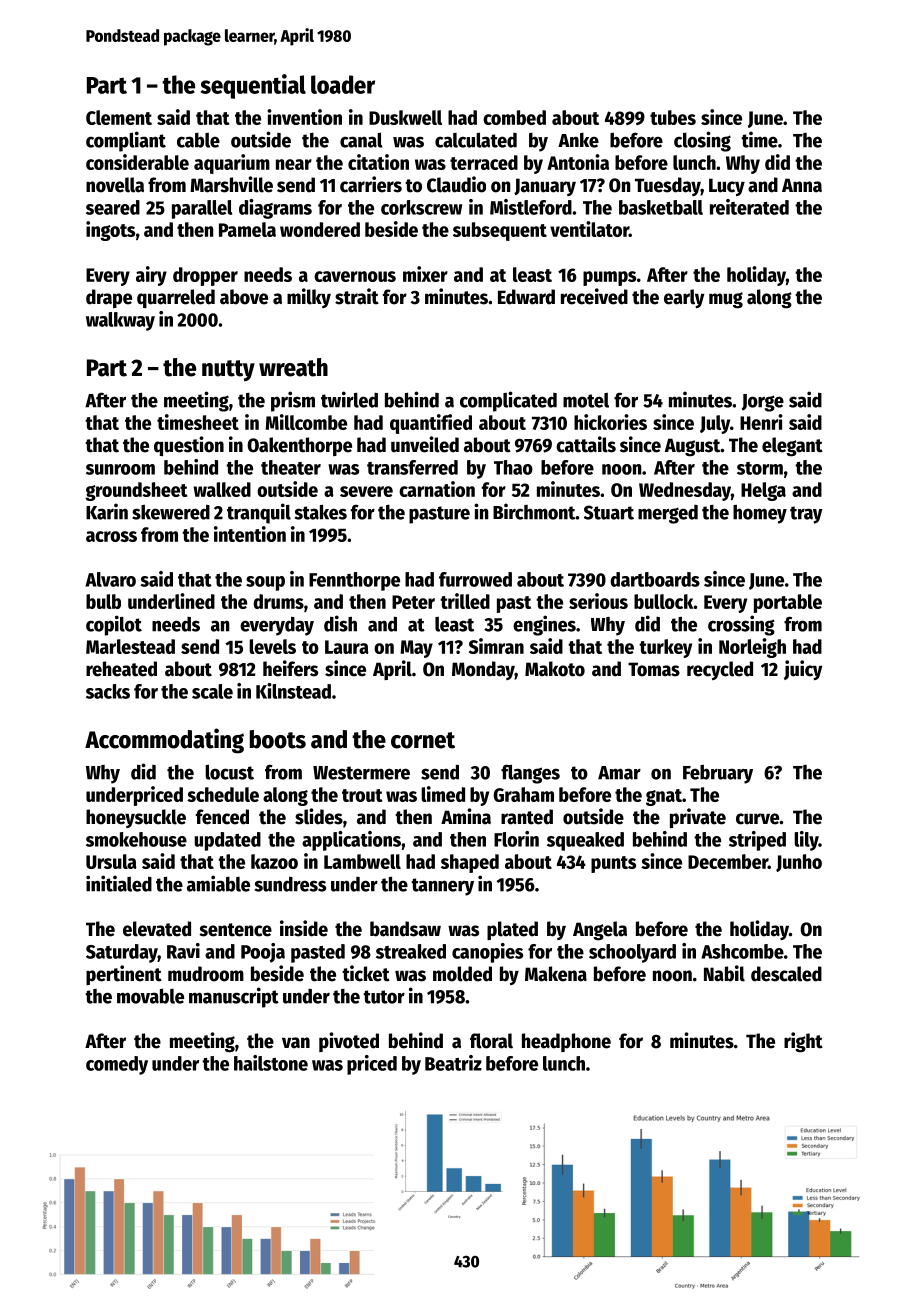 The image size is (908, 1316). Describe the element at coordinates (124, 975) in the image. I see `pertinent` at that location.
